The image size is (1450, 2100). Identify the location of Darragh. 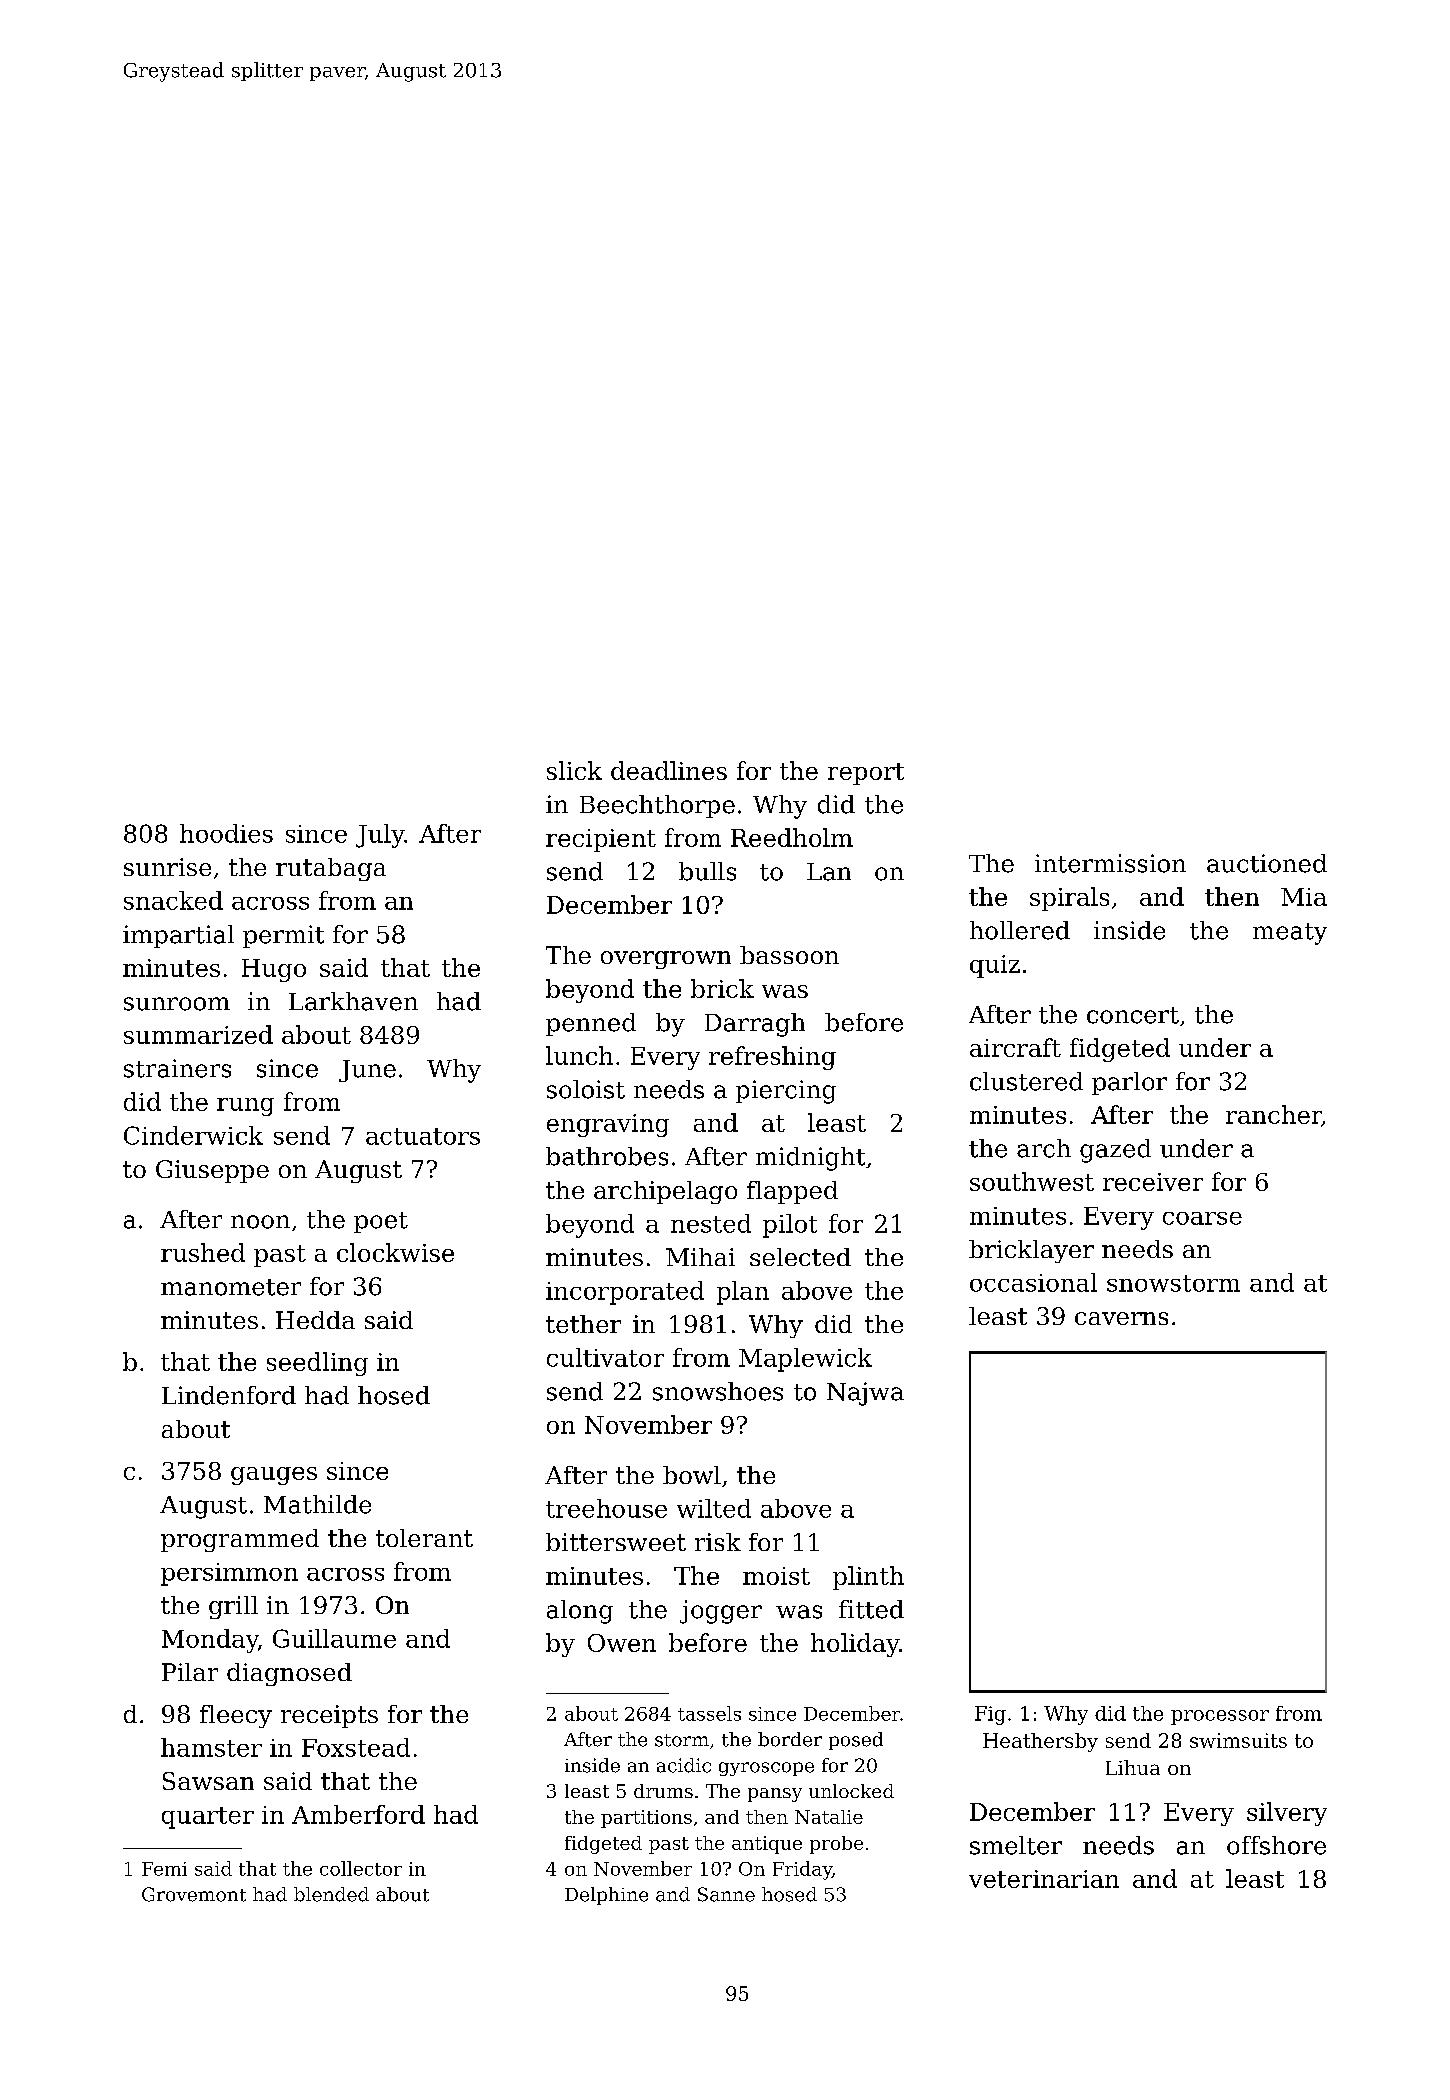
(755, 1025).
